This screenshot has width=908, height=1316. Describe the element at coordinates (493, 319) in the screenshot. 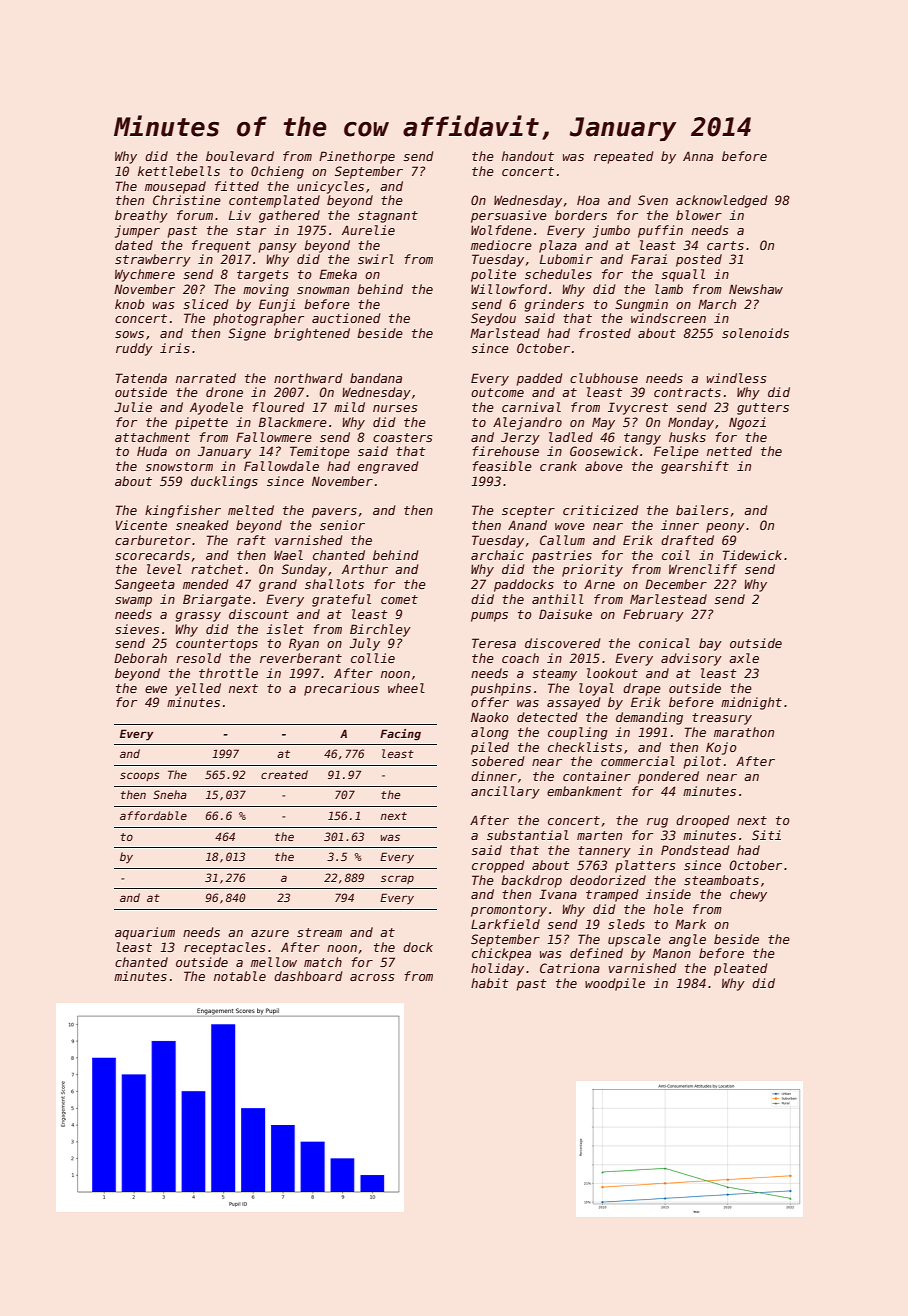

I see `Seydou` at that location.
